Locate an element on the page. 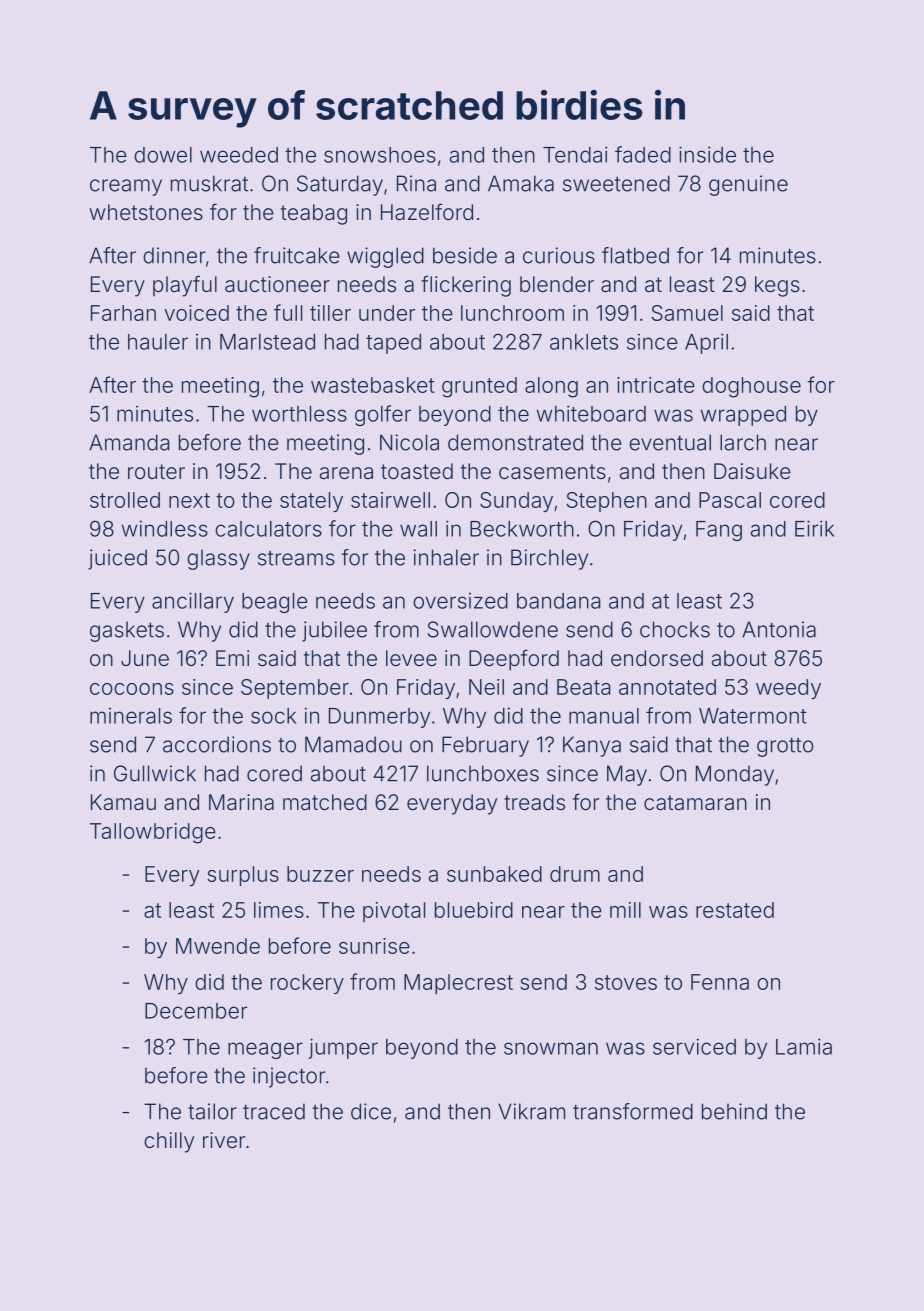 Image resolution: width=924 pixels, height=1311 pixels. snowshoes is located at coordinates (380, 155).
